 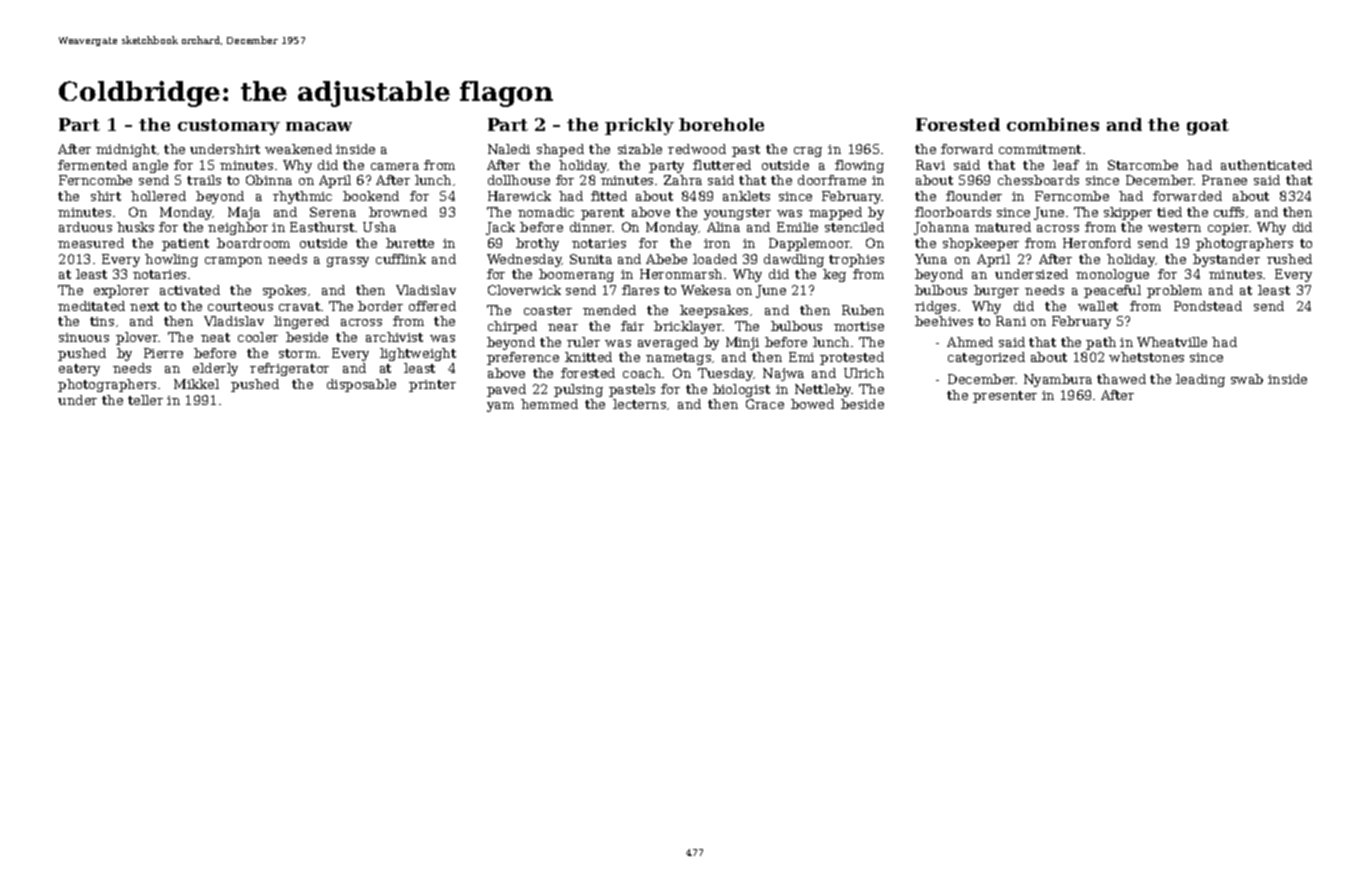 I want to click on customary, so click(x=229, y=127).
